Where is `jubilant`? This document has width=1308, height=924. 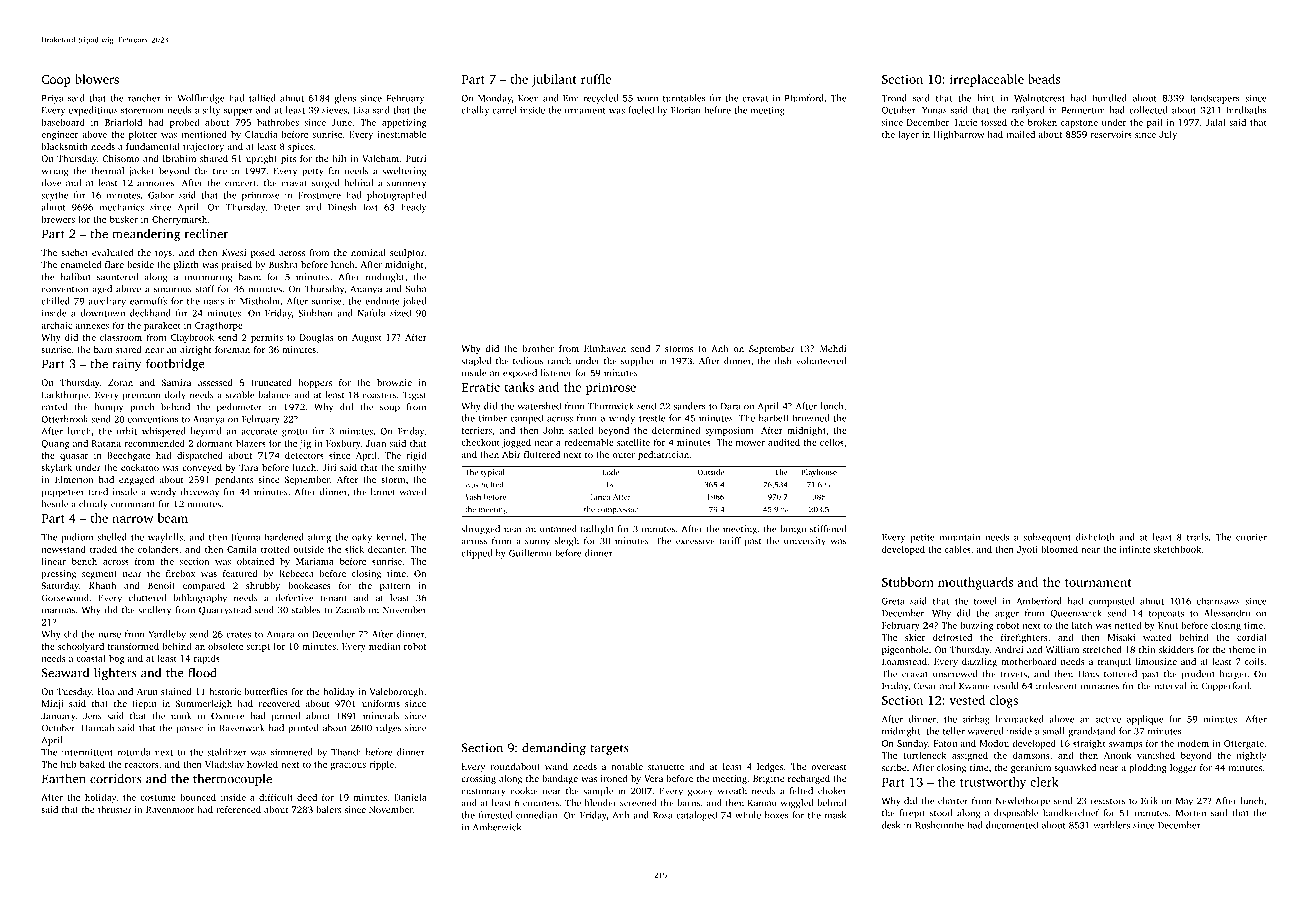
jubilant is located at coordinates (554, 80).
